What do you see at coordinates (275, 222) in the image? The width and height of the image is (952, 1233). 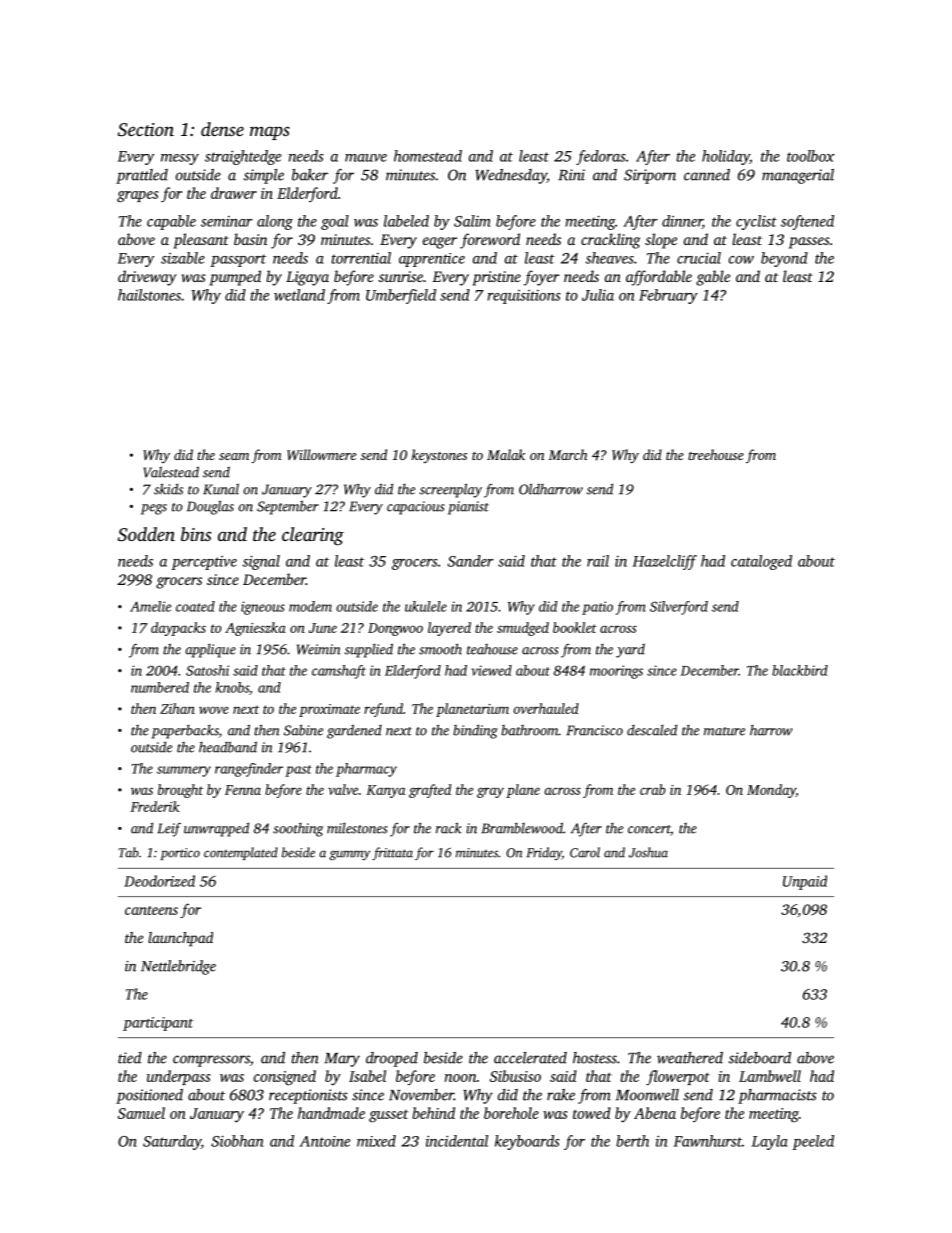 I see `along` at bounding box center [275, 222].
